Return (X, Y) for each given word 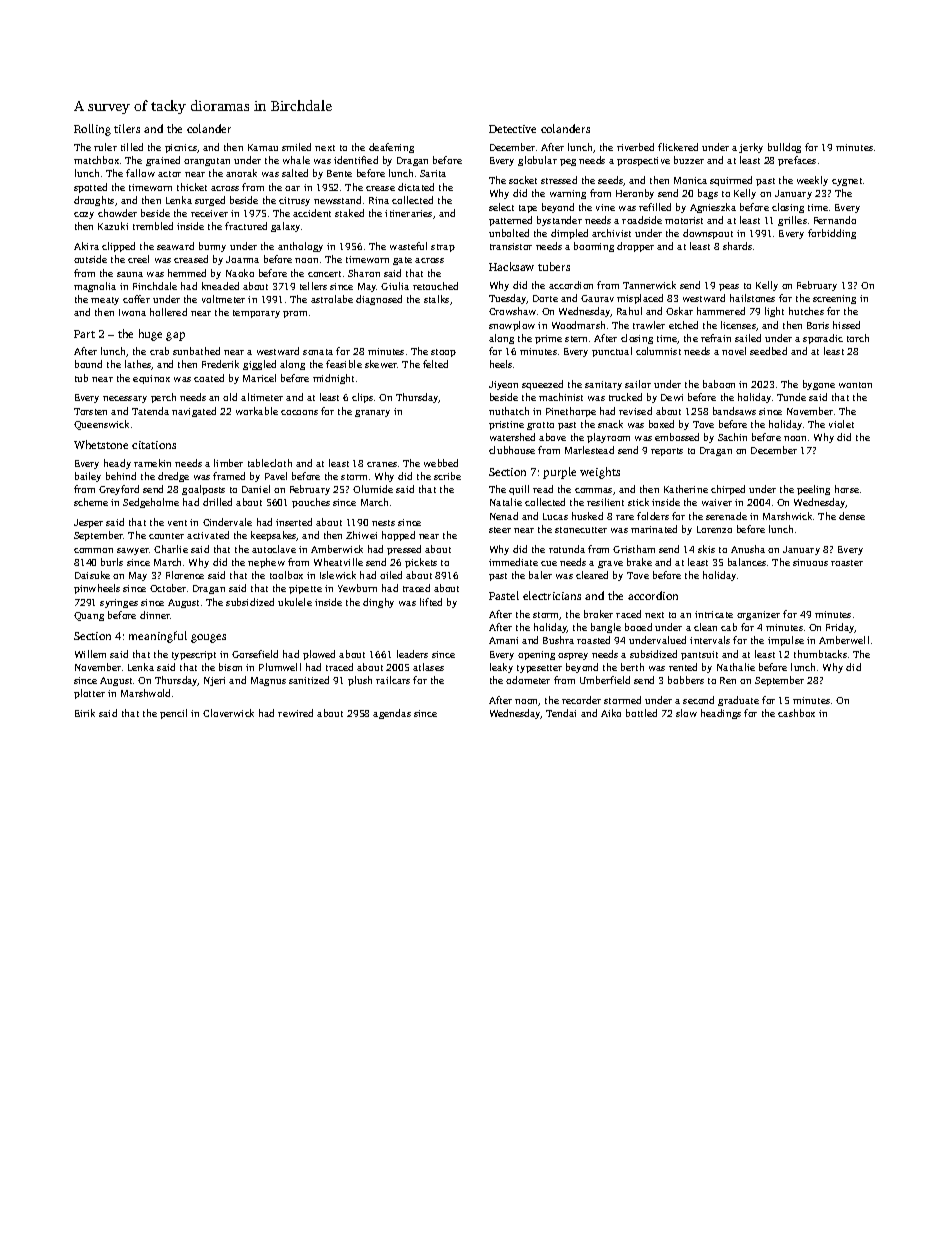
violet (841, 424)
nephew (266, 563)
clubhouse (512, 450)
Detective (512, 129)
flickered (678, 147)
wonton (855, 385)
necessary (125, 399)
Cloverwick (228, 713)
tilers (127, 128)
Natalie (506, 502)
